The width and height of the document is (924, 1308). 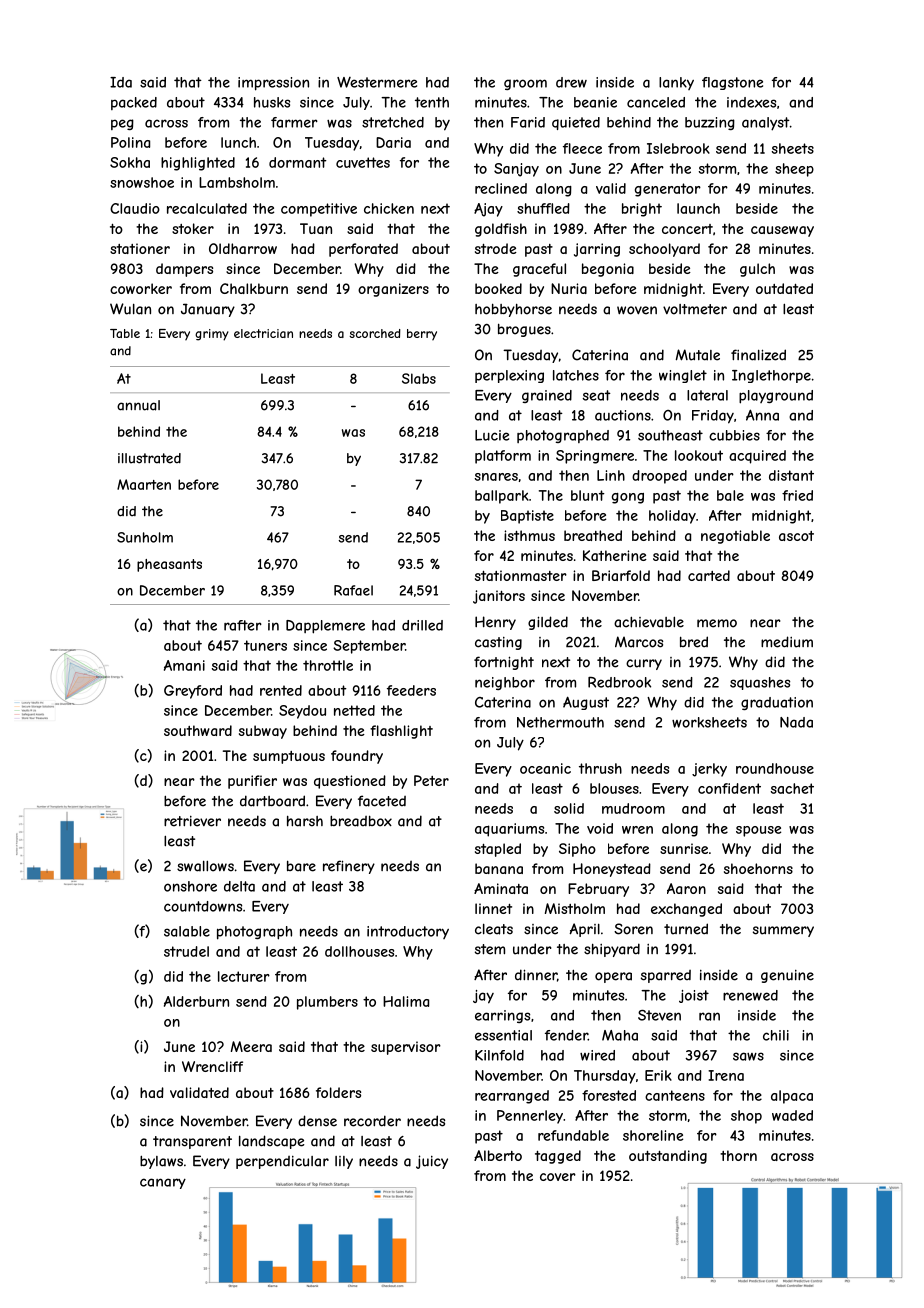 What do you see at coordinates (656, 102) in the document?
I see `canceled` at bounding box center [656, 102].
